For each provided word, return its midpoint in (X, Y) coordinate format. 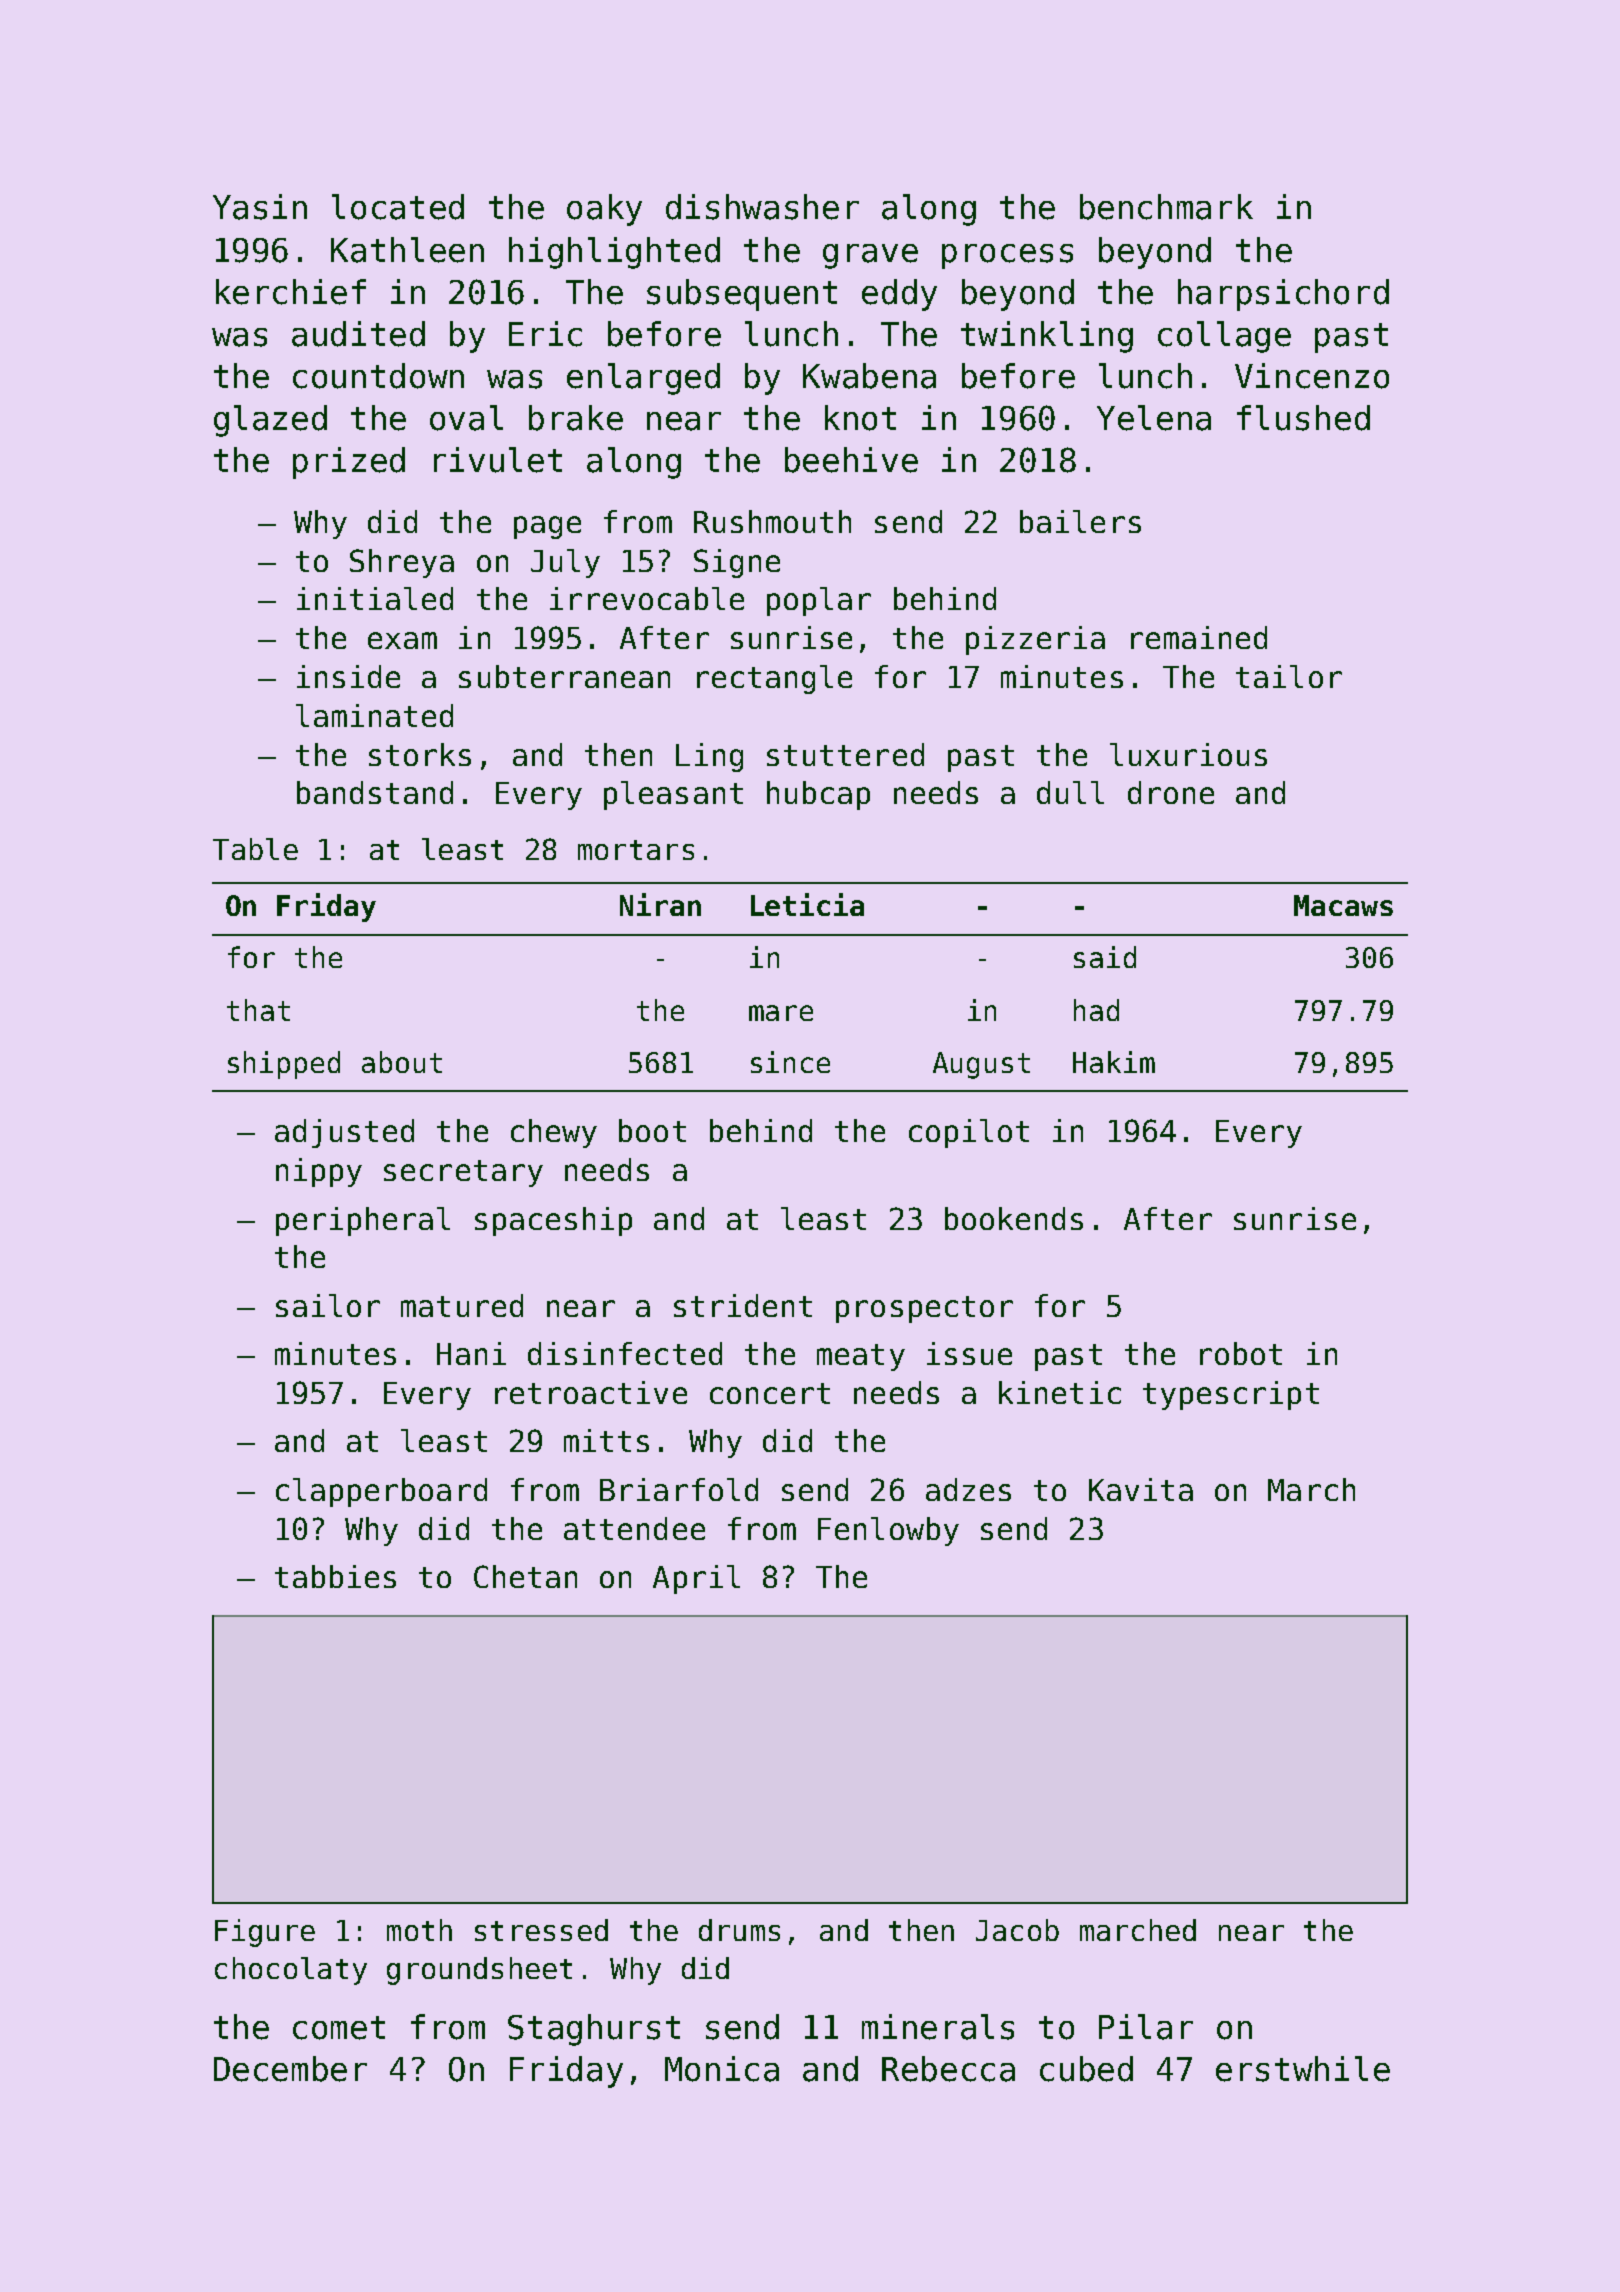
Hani (471, 1353)
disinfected (625, 1353)
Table (255, 849)
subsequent (742, 295)
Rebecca (948, 2069)
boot (652, 1130)
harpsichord (1283, 295)
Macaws (1343, 905)
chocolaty (291, 1971)
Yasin (260, 207)
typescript (1231, 1395)
